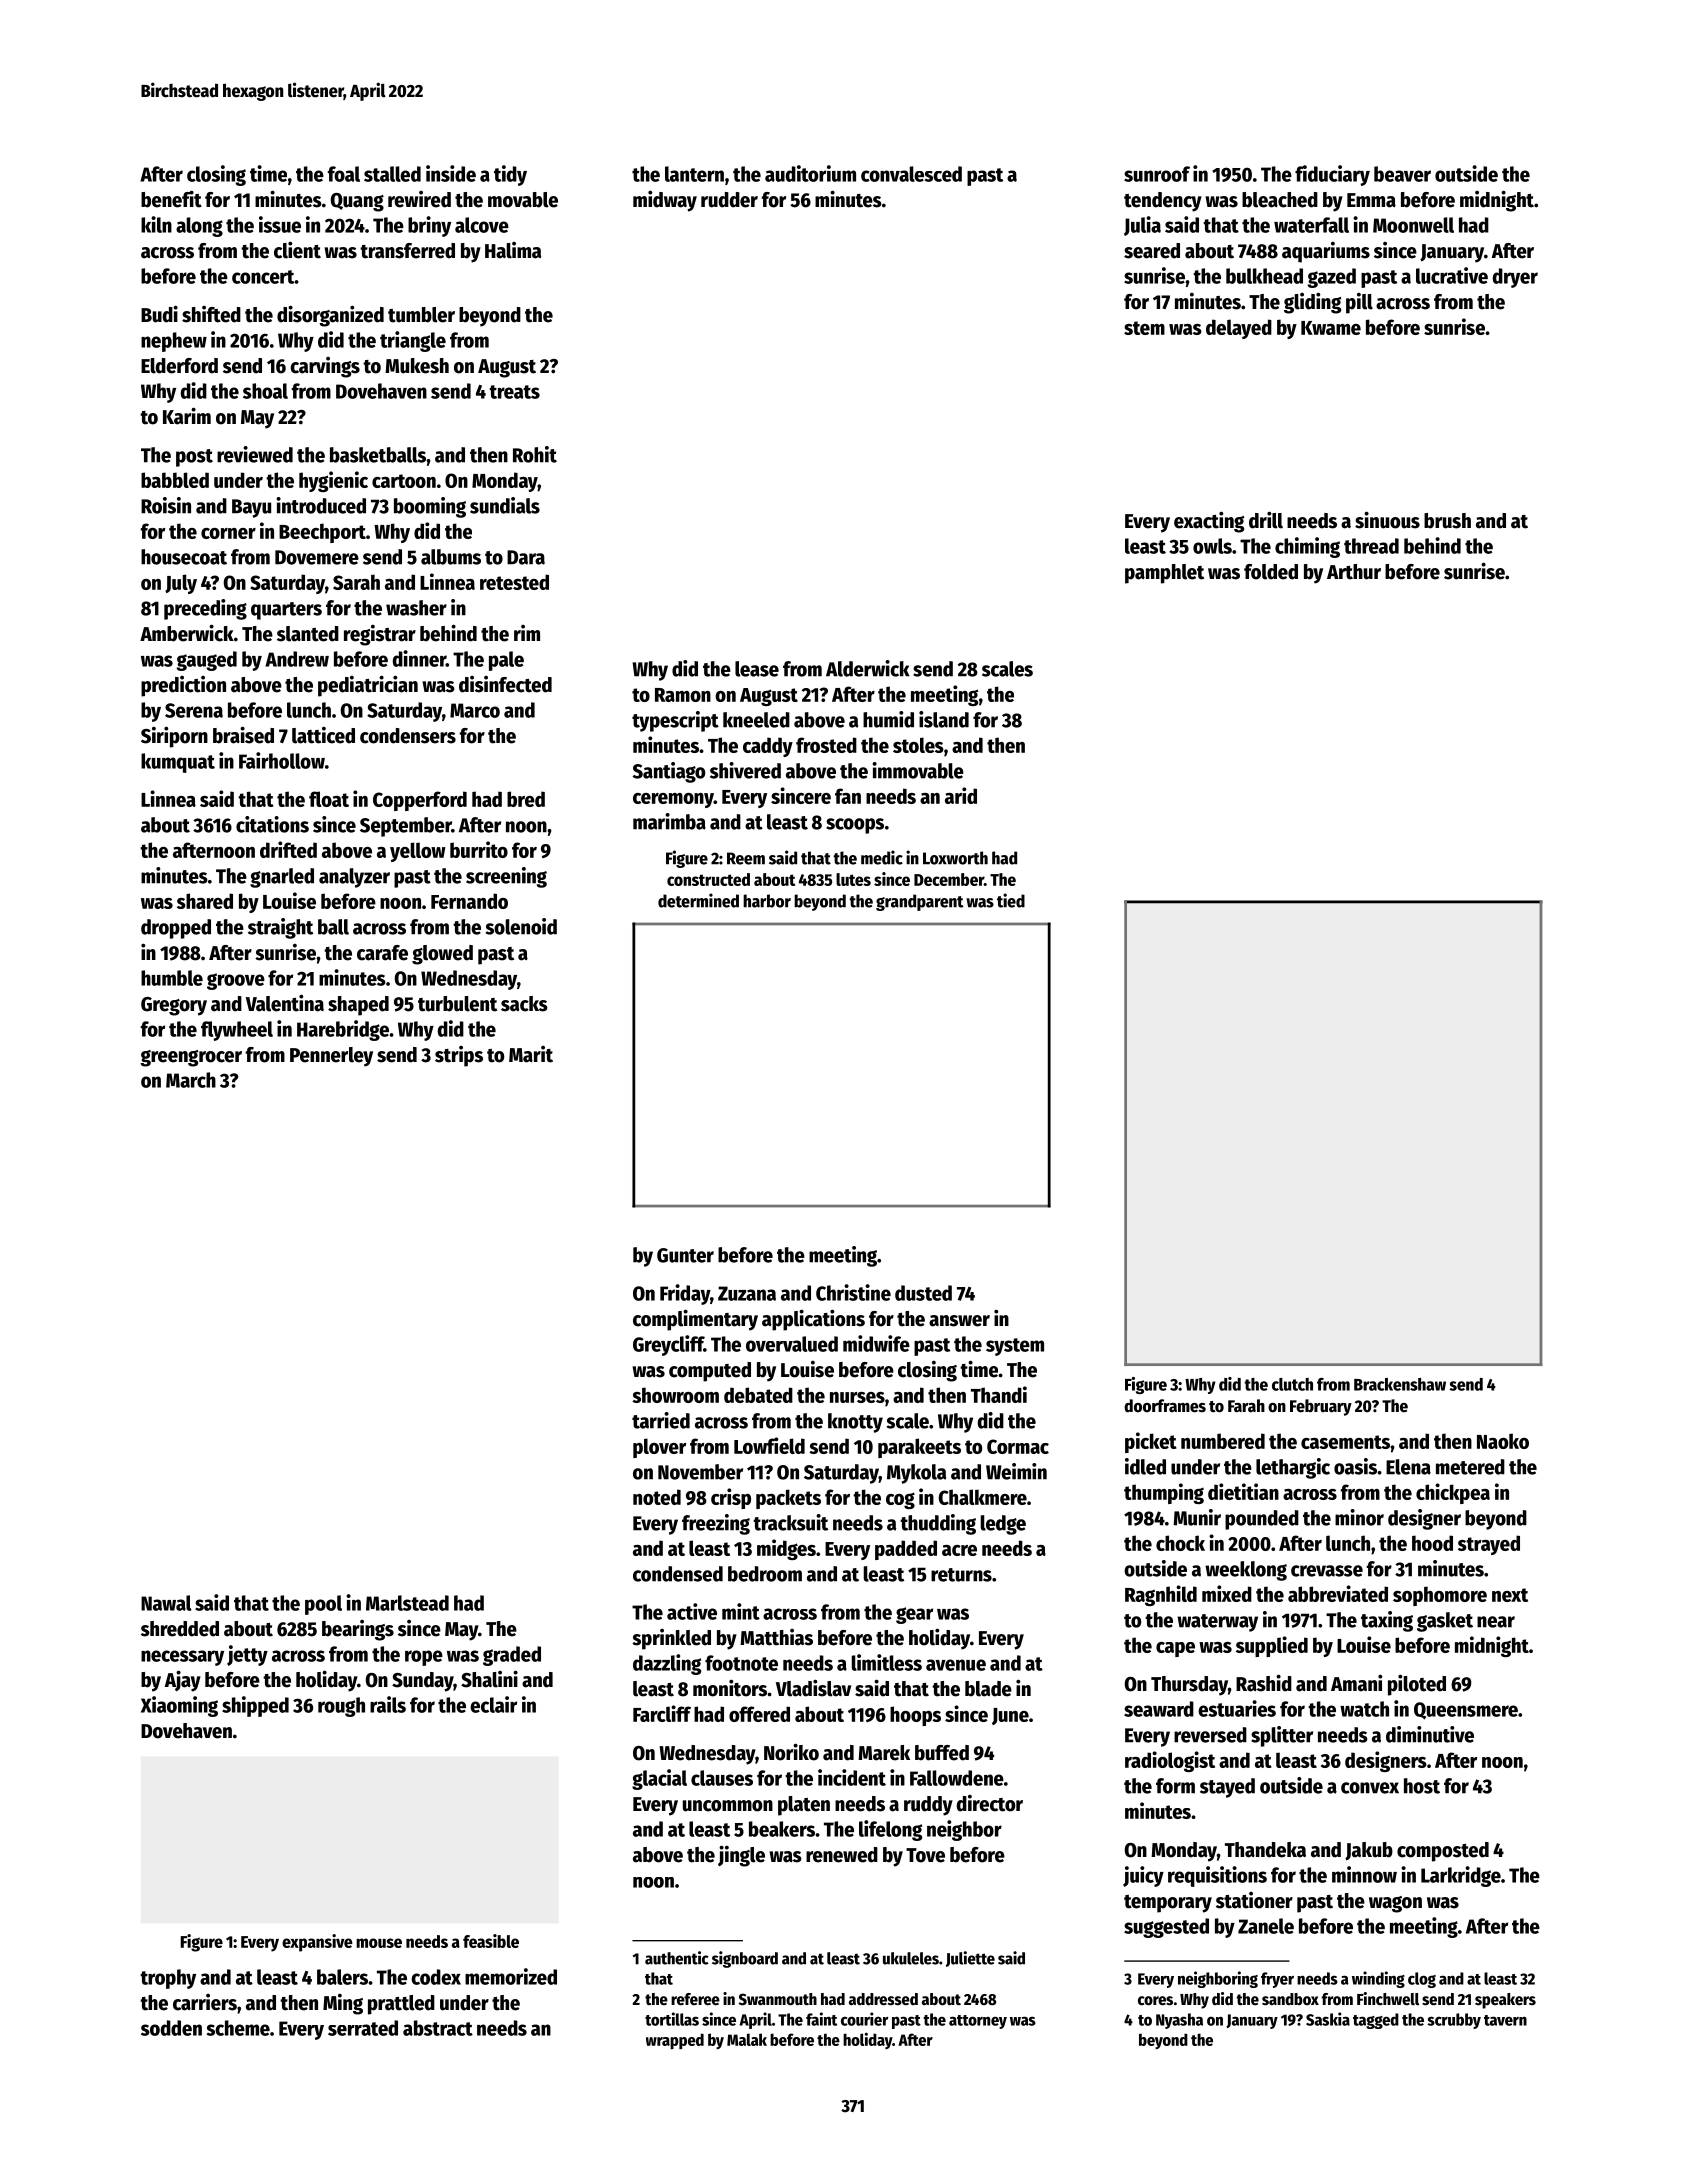 Image resolution: width=1683 pixels, height=2178 pixels. Describe the element at coordinates (826, 745) in the screenshot. I see `frosted` at that location.
